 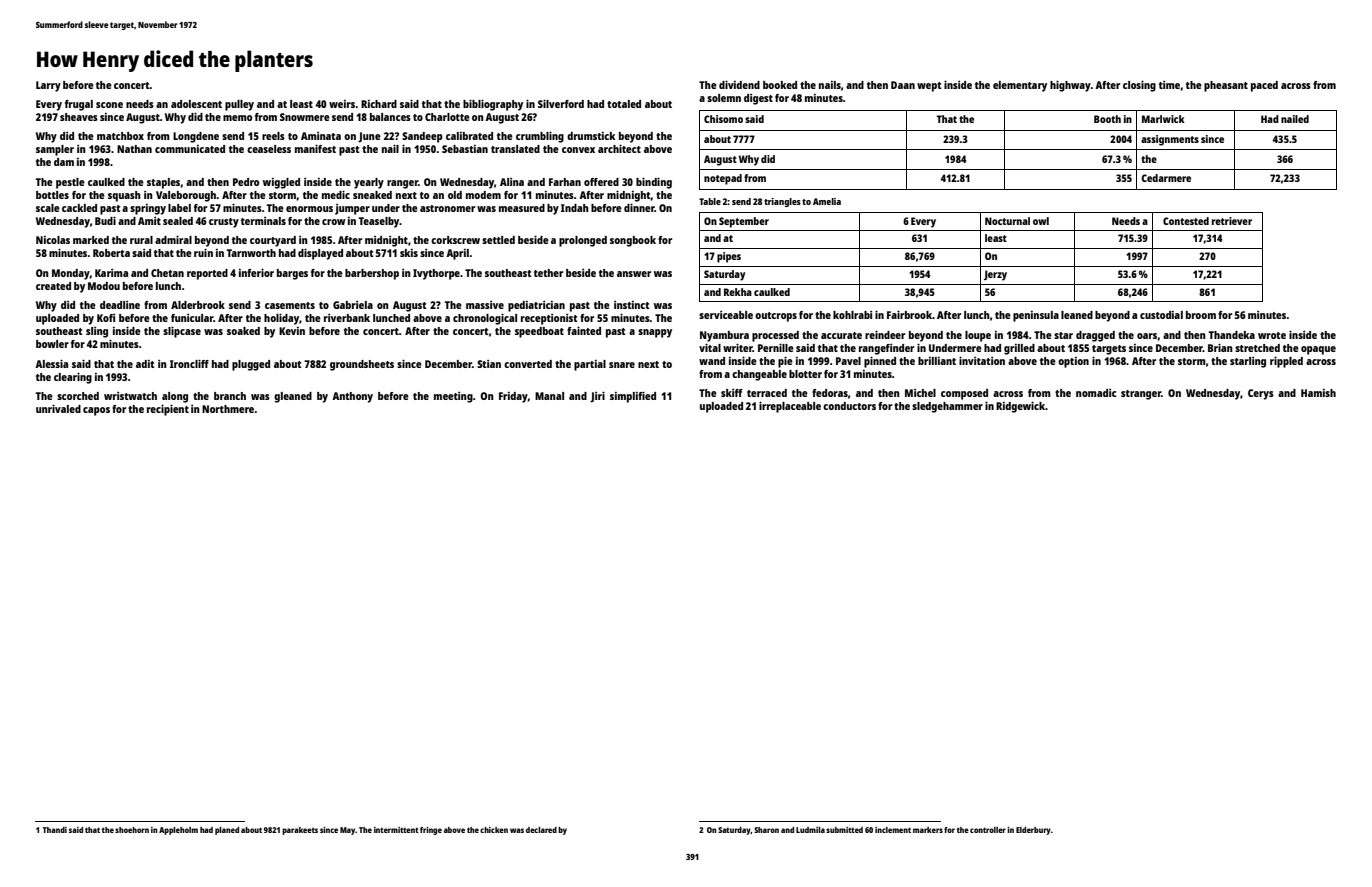 What do you see at coordinates (723, 119) in the document?
I see `Chisomo` at bounding box center [723, 119].
